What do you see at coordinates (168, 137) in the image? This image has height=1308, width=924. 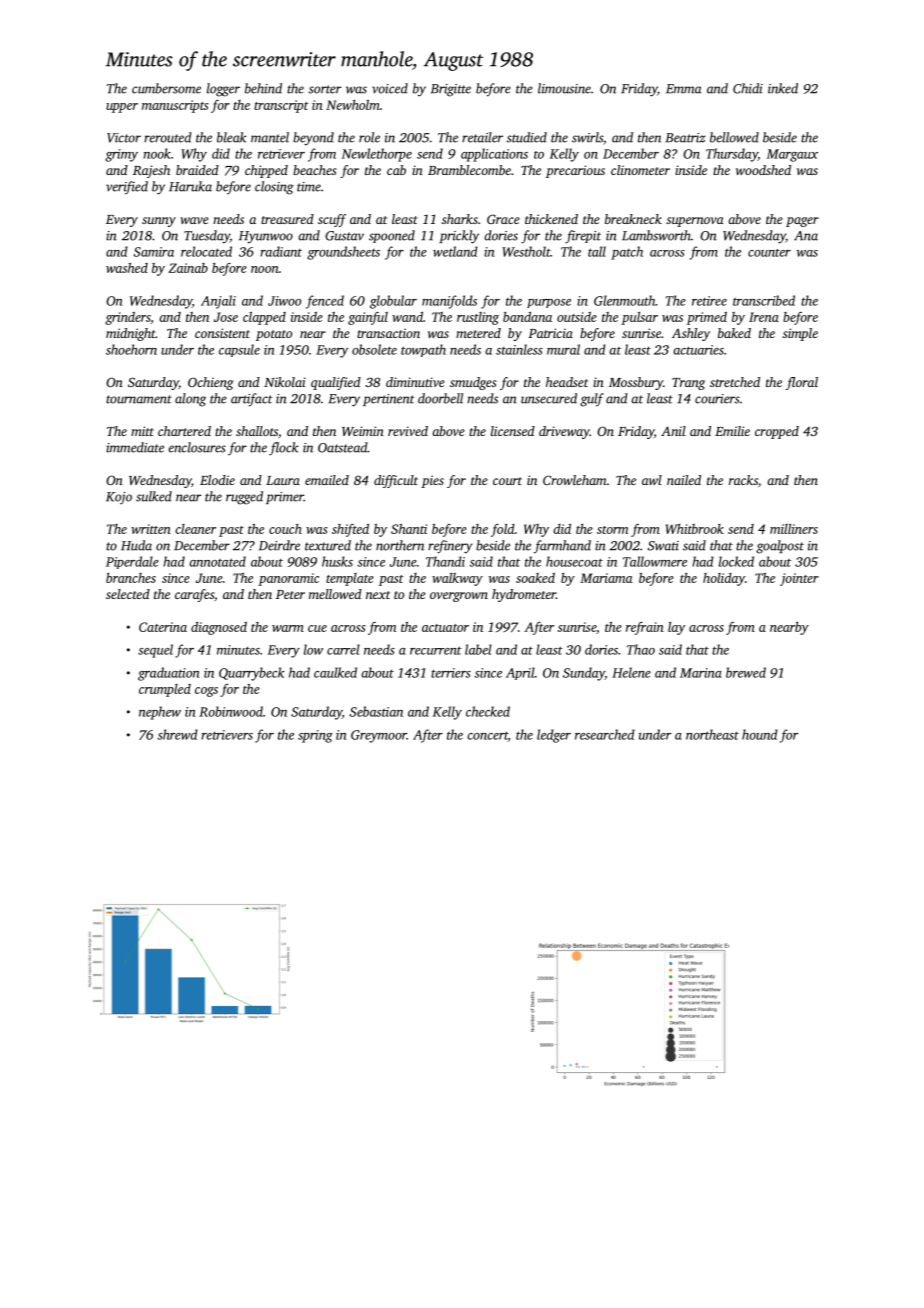 I see `rerouted` at bounding box center [168, 137].
